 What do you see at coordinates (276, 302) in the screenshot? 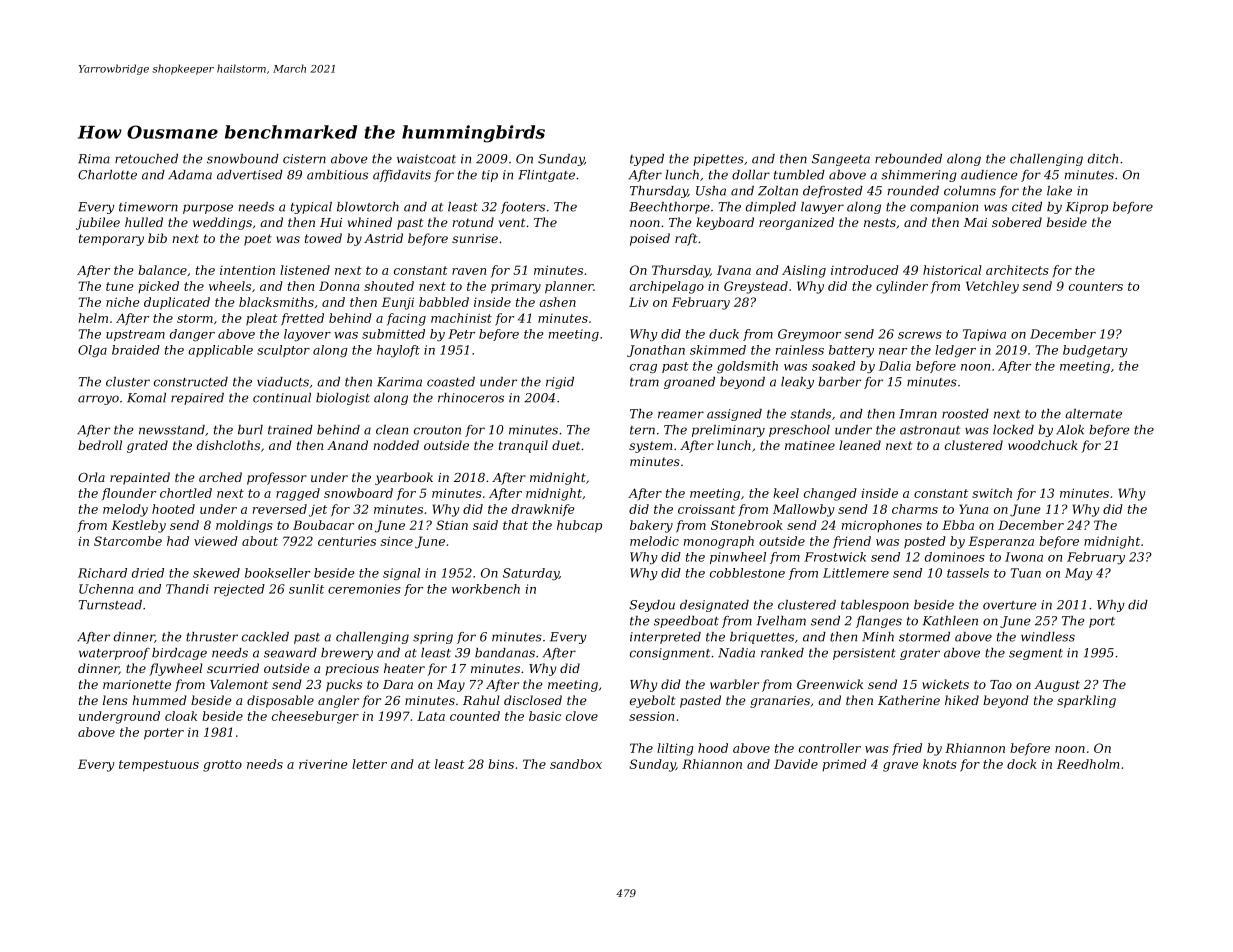
I see `blacksmiths` at bounding box center [276, 302].
